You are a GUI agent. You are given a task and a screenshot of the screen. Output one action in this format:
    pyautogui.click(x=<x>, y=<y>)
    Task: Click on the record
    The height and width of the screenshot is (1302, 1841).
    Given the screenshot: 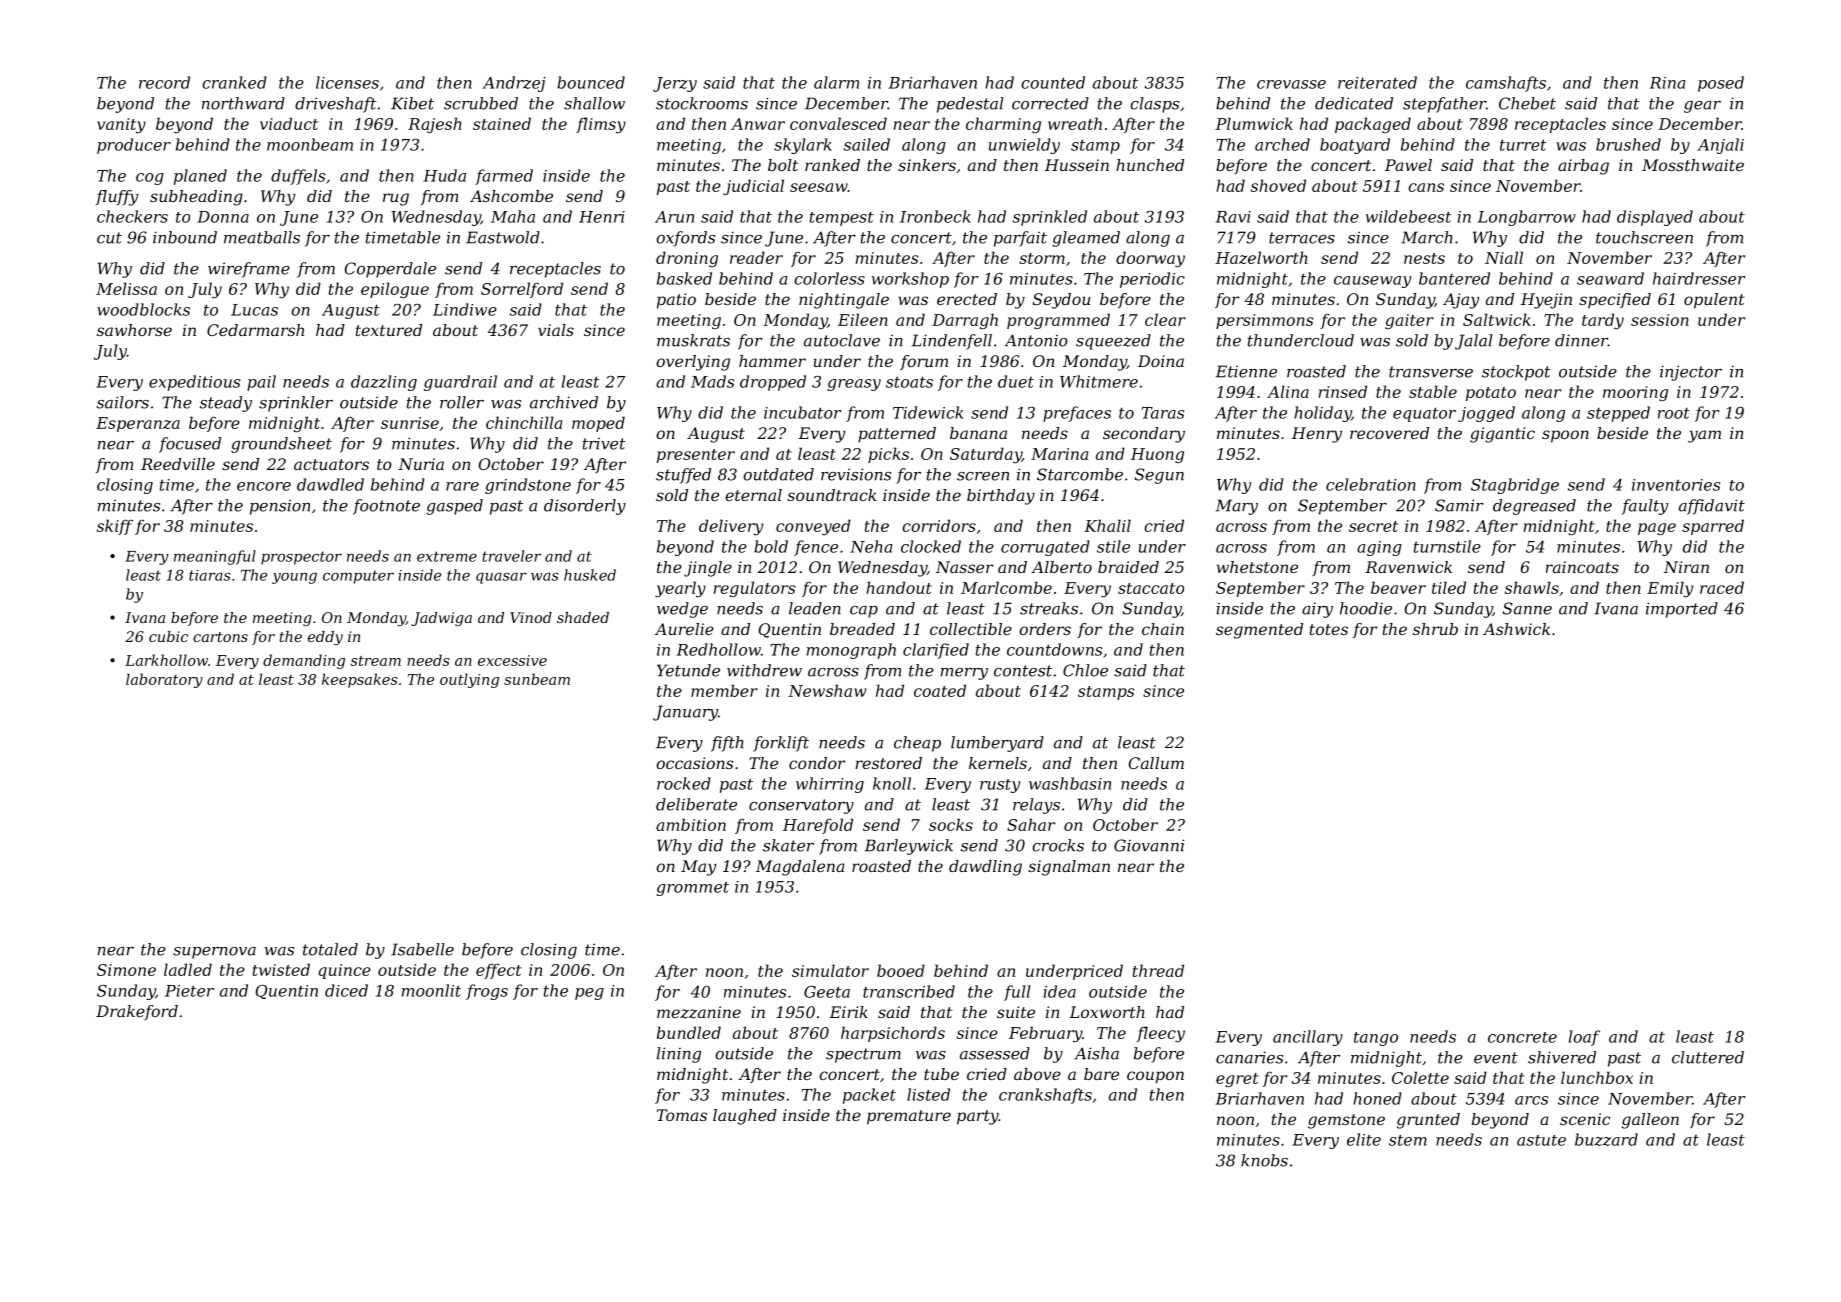 What is the action you would take?
    pyautogui.click(x=164, y=82)
